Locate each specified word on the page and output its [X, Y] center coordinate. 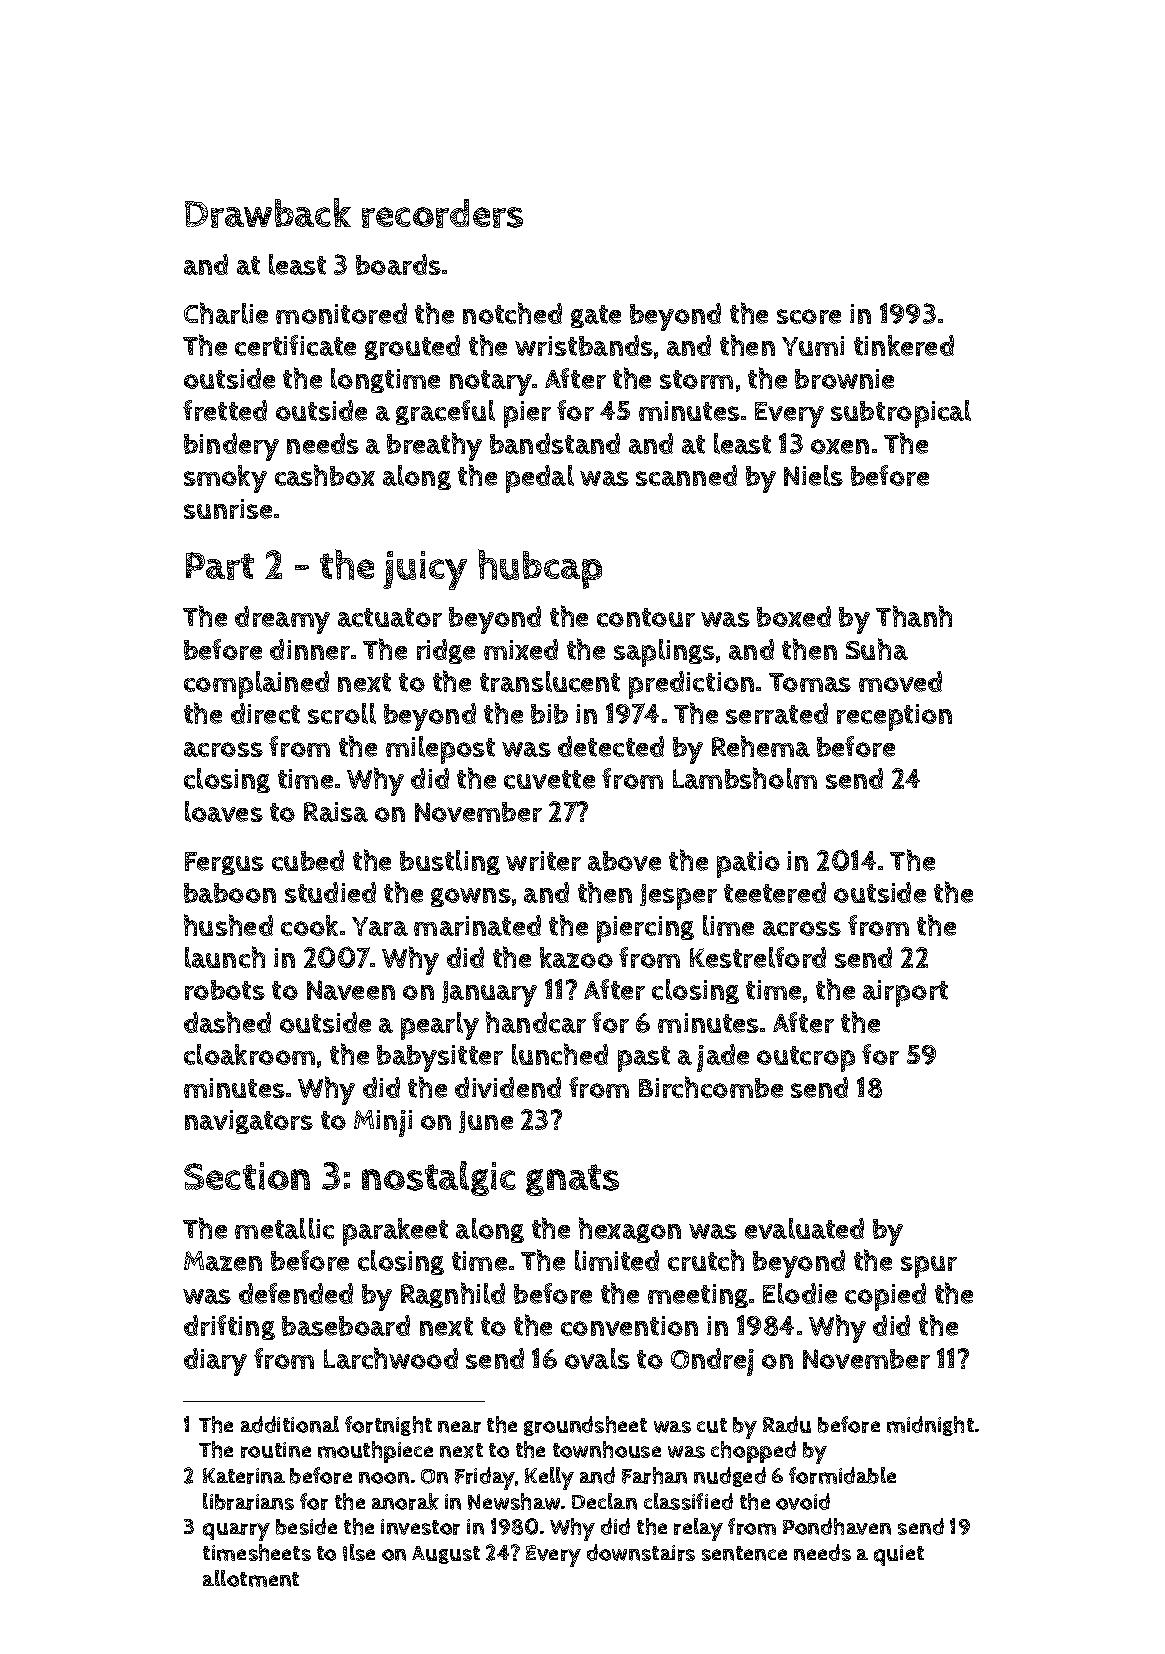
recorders [442, 213]
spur [929, 1267]
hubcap [540, 569]
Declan [604, 1501]
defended [296, 1293]
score [809, 316]
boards [398, 264]
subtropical [901, 414]
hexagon [630, 1230]
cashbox [325, 475]
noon [384, 1478]
